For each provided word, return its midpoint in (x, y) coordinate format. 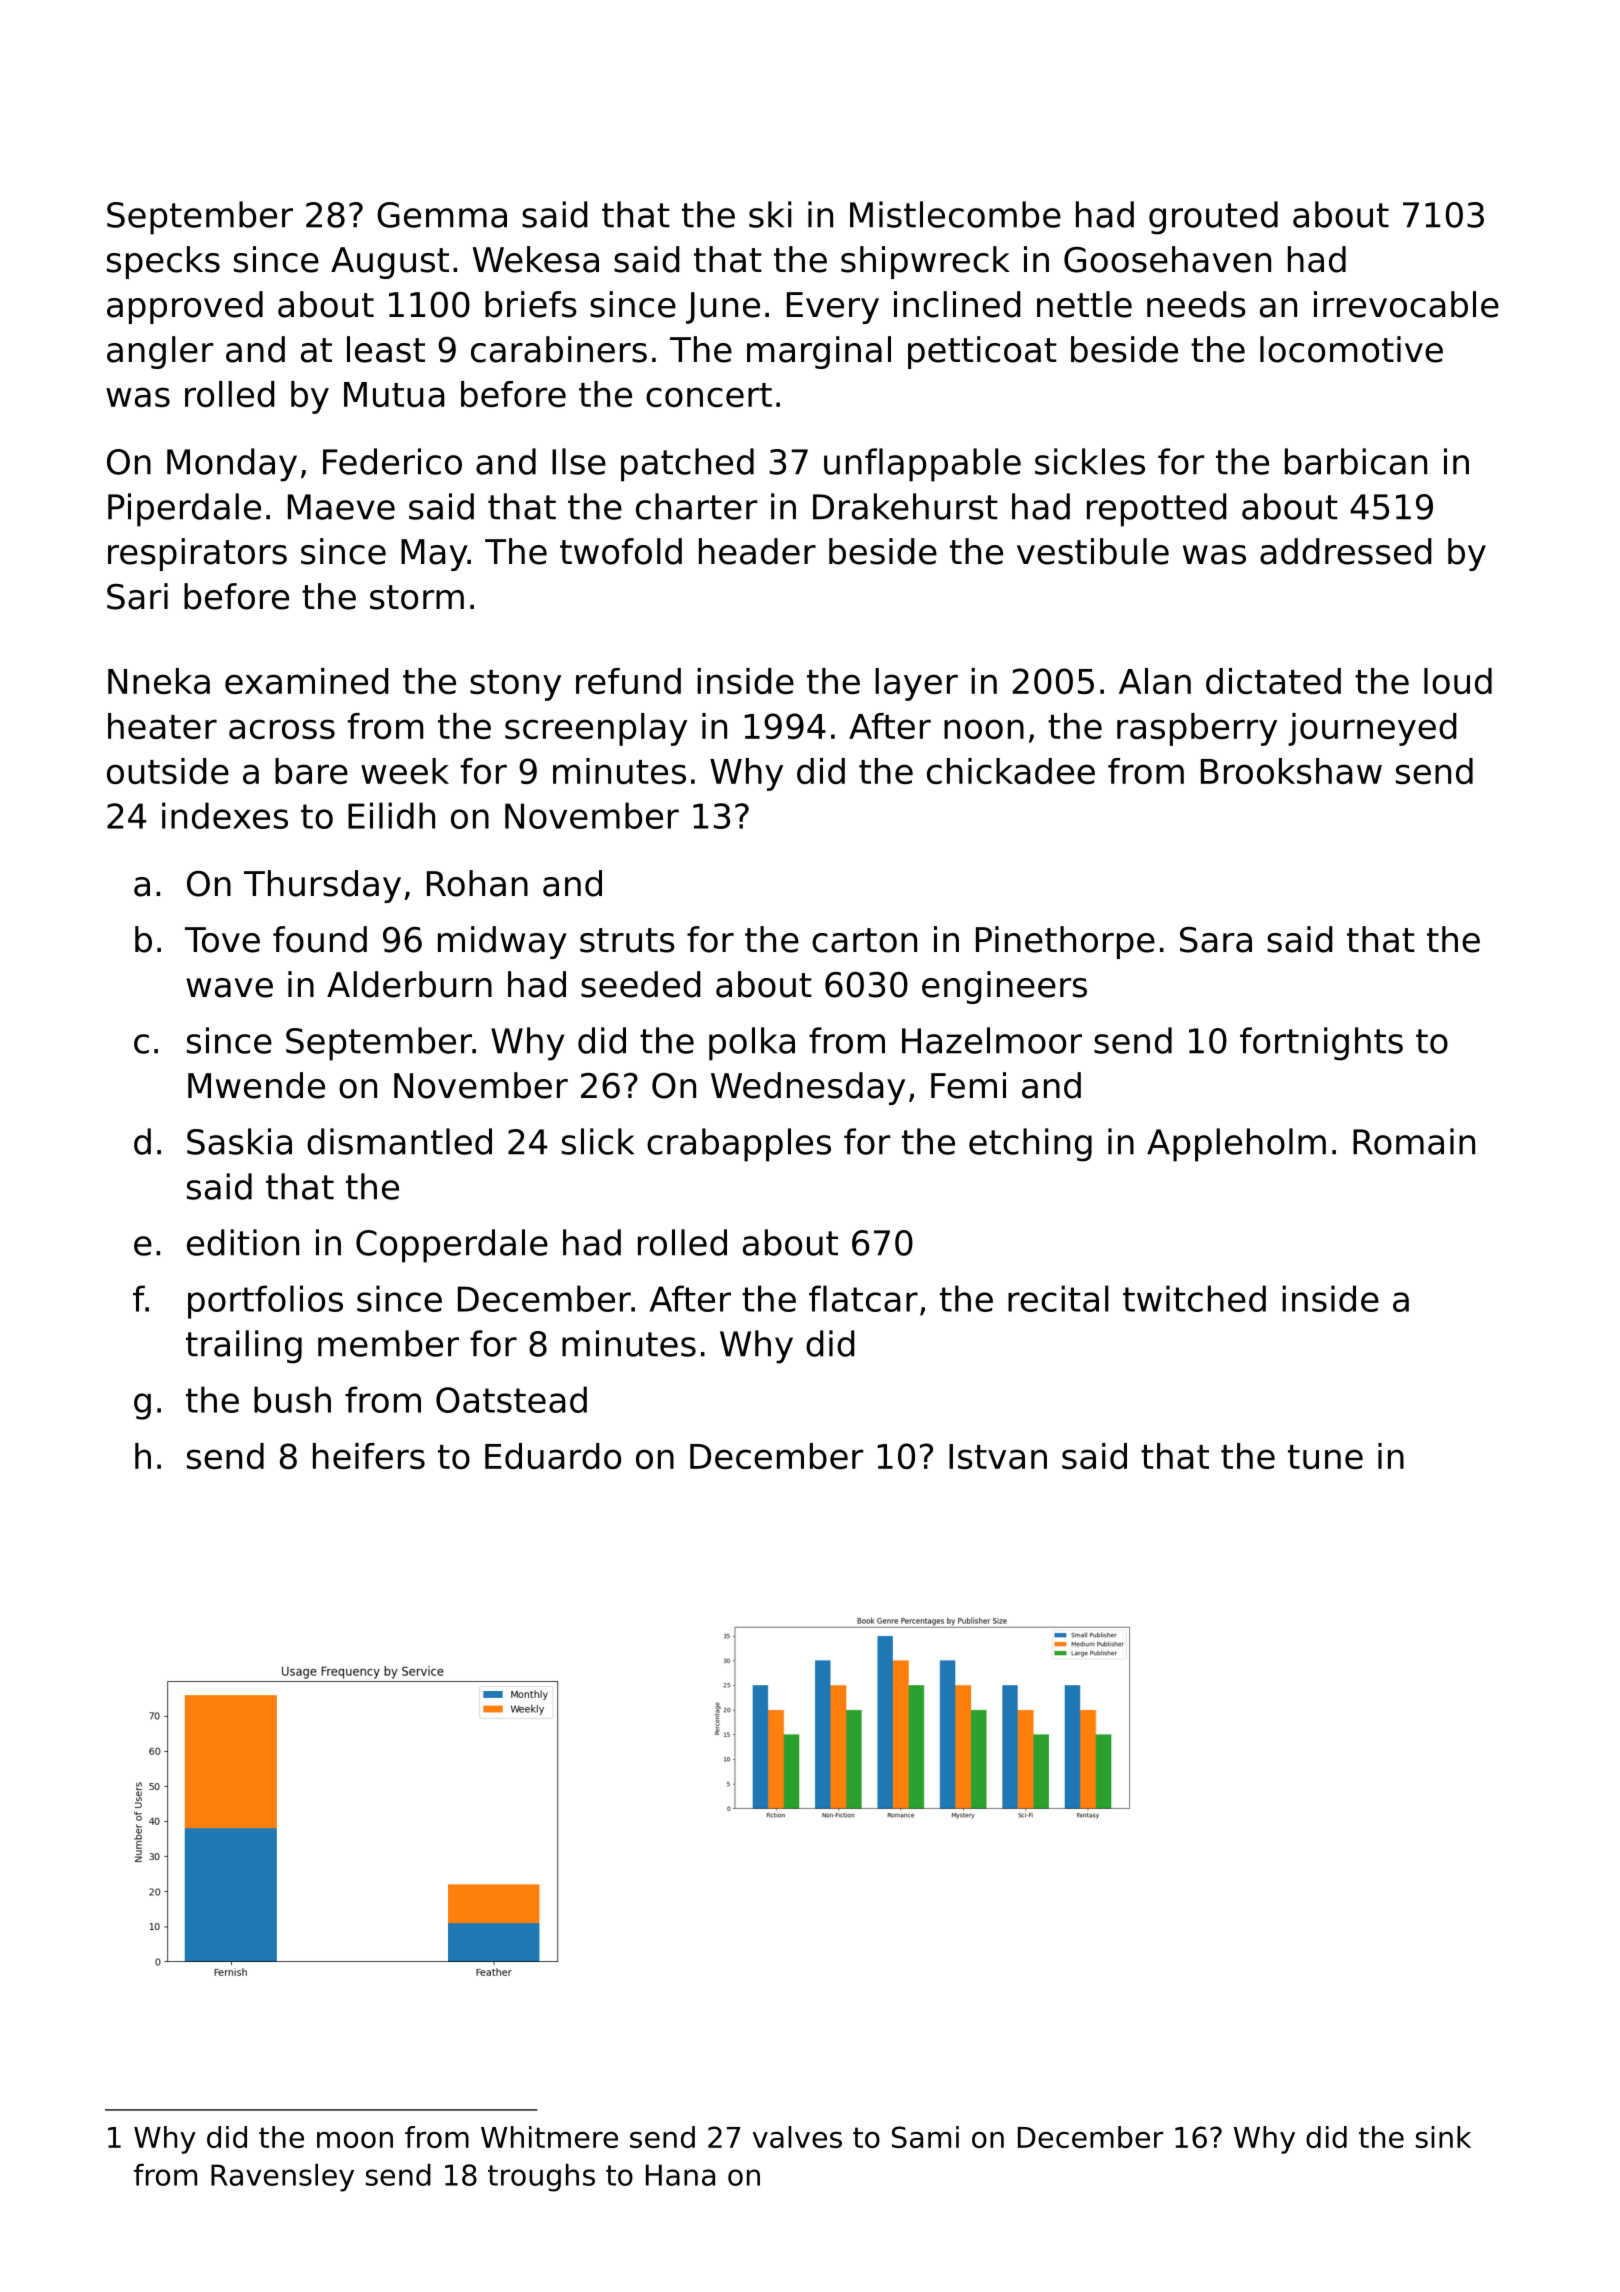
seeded (641, 984)
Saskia (239, 1141)
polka (752, 1044)
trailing (244, 1347)
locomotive (1351, 349)
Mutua (394, 394)
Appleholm (1236, 1145)
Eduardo (553, 1456)
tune (1325, 1457)
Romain (1414, 1141)
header (757, 551)
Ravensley (282, 2178)
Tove (222, 940)
